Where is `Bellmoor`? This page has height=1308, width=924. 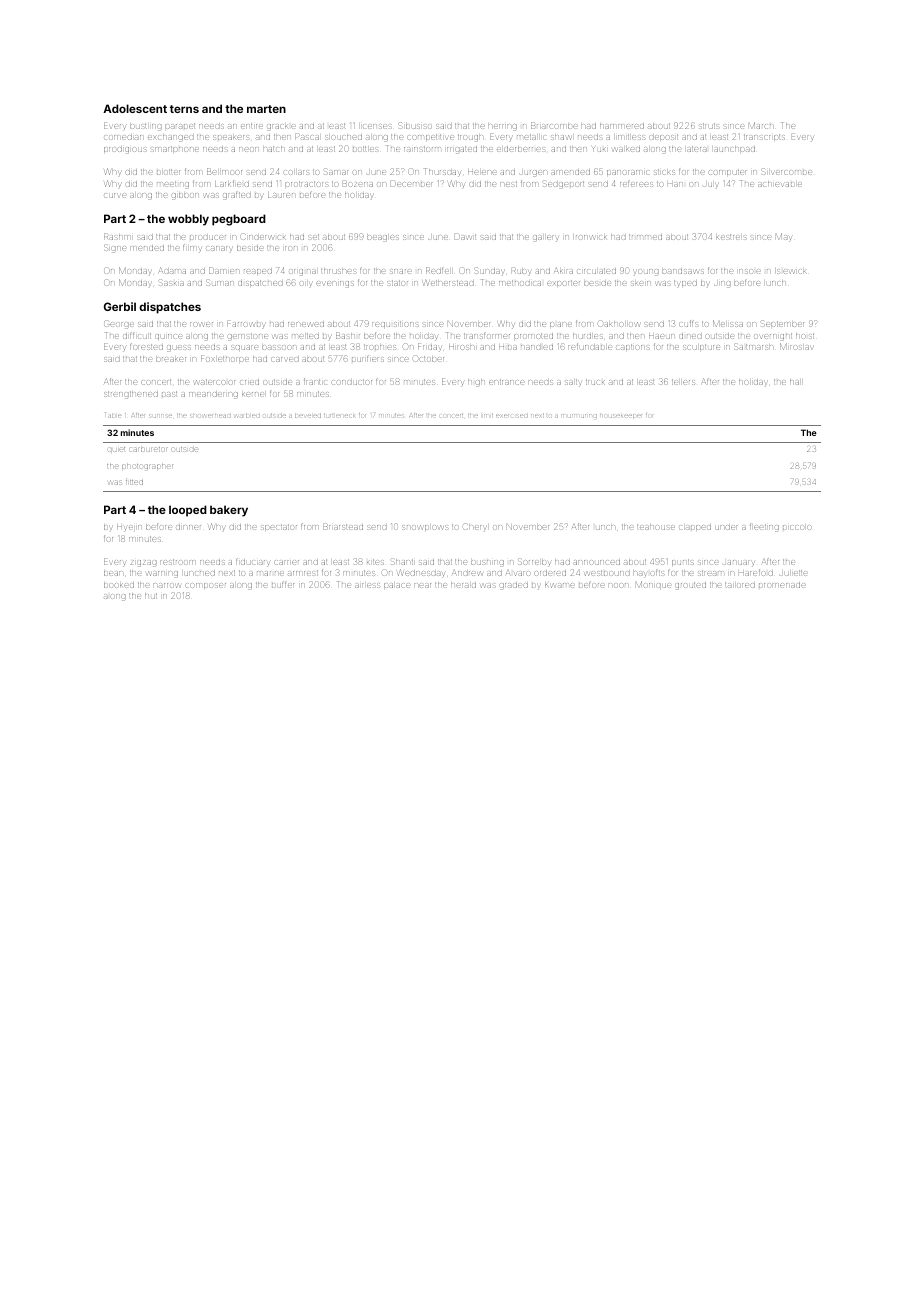
Bellmoor is located at coordinates (224, 171).
